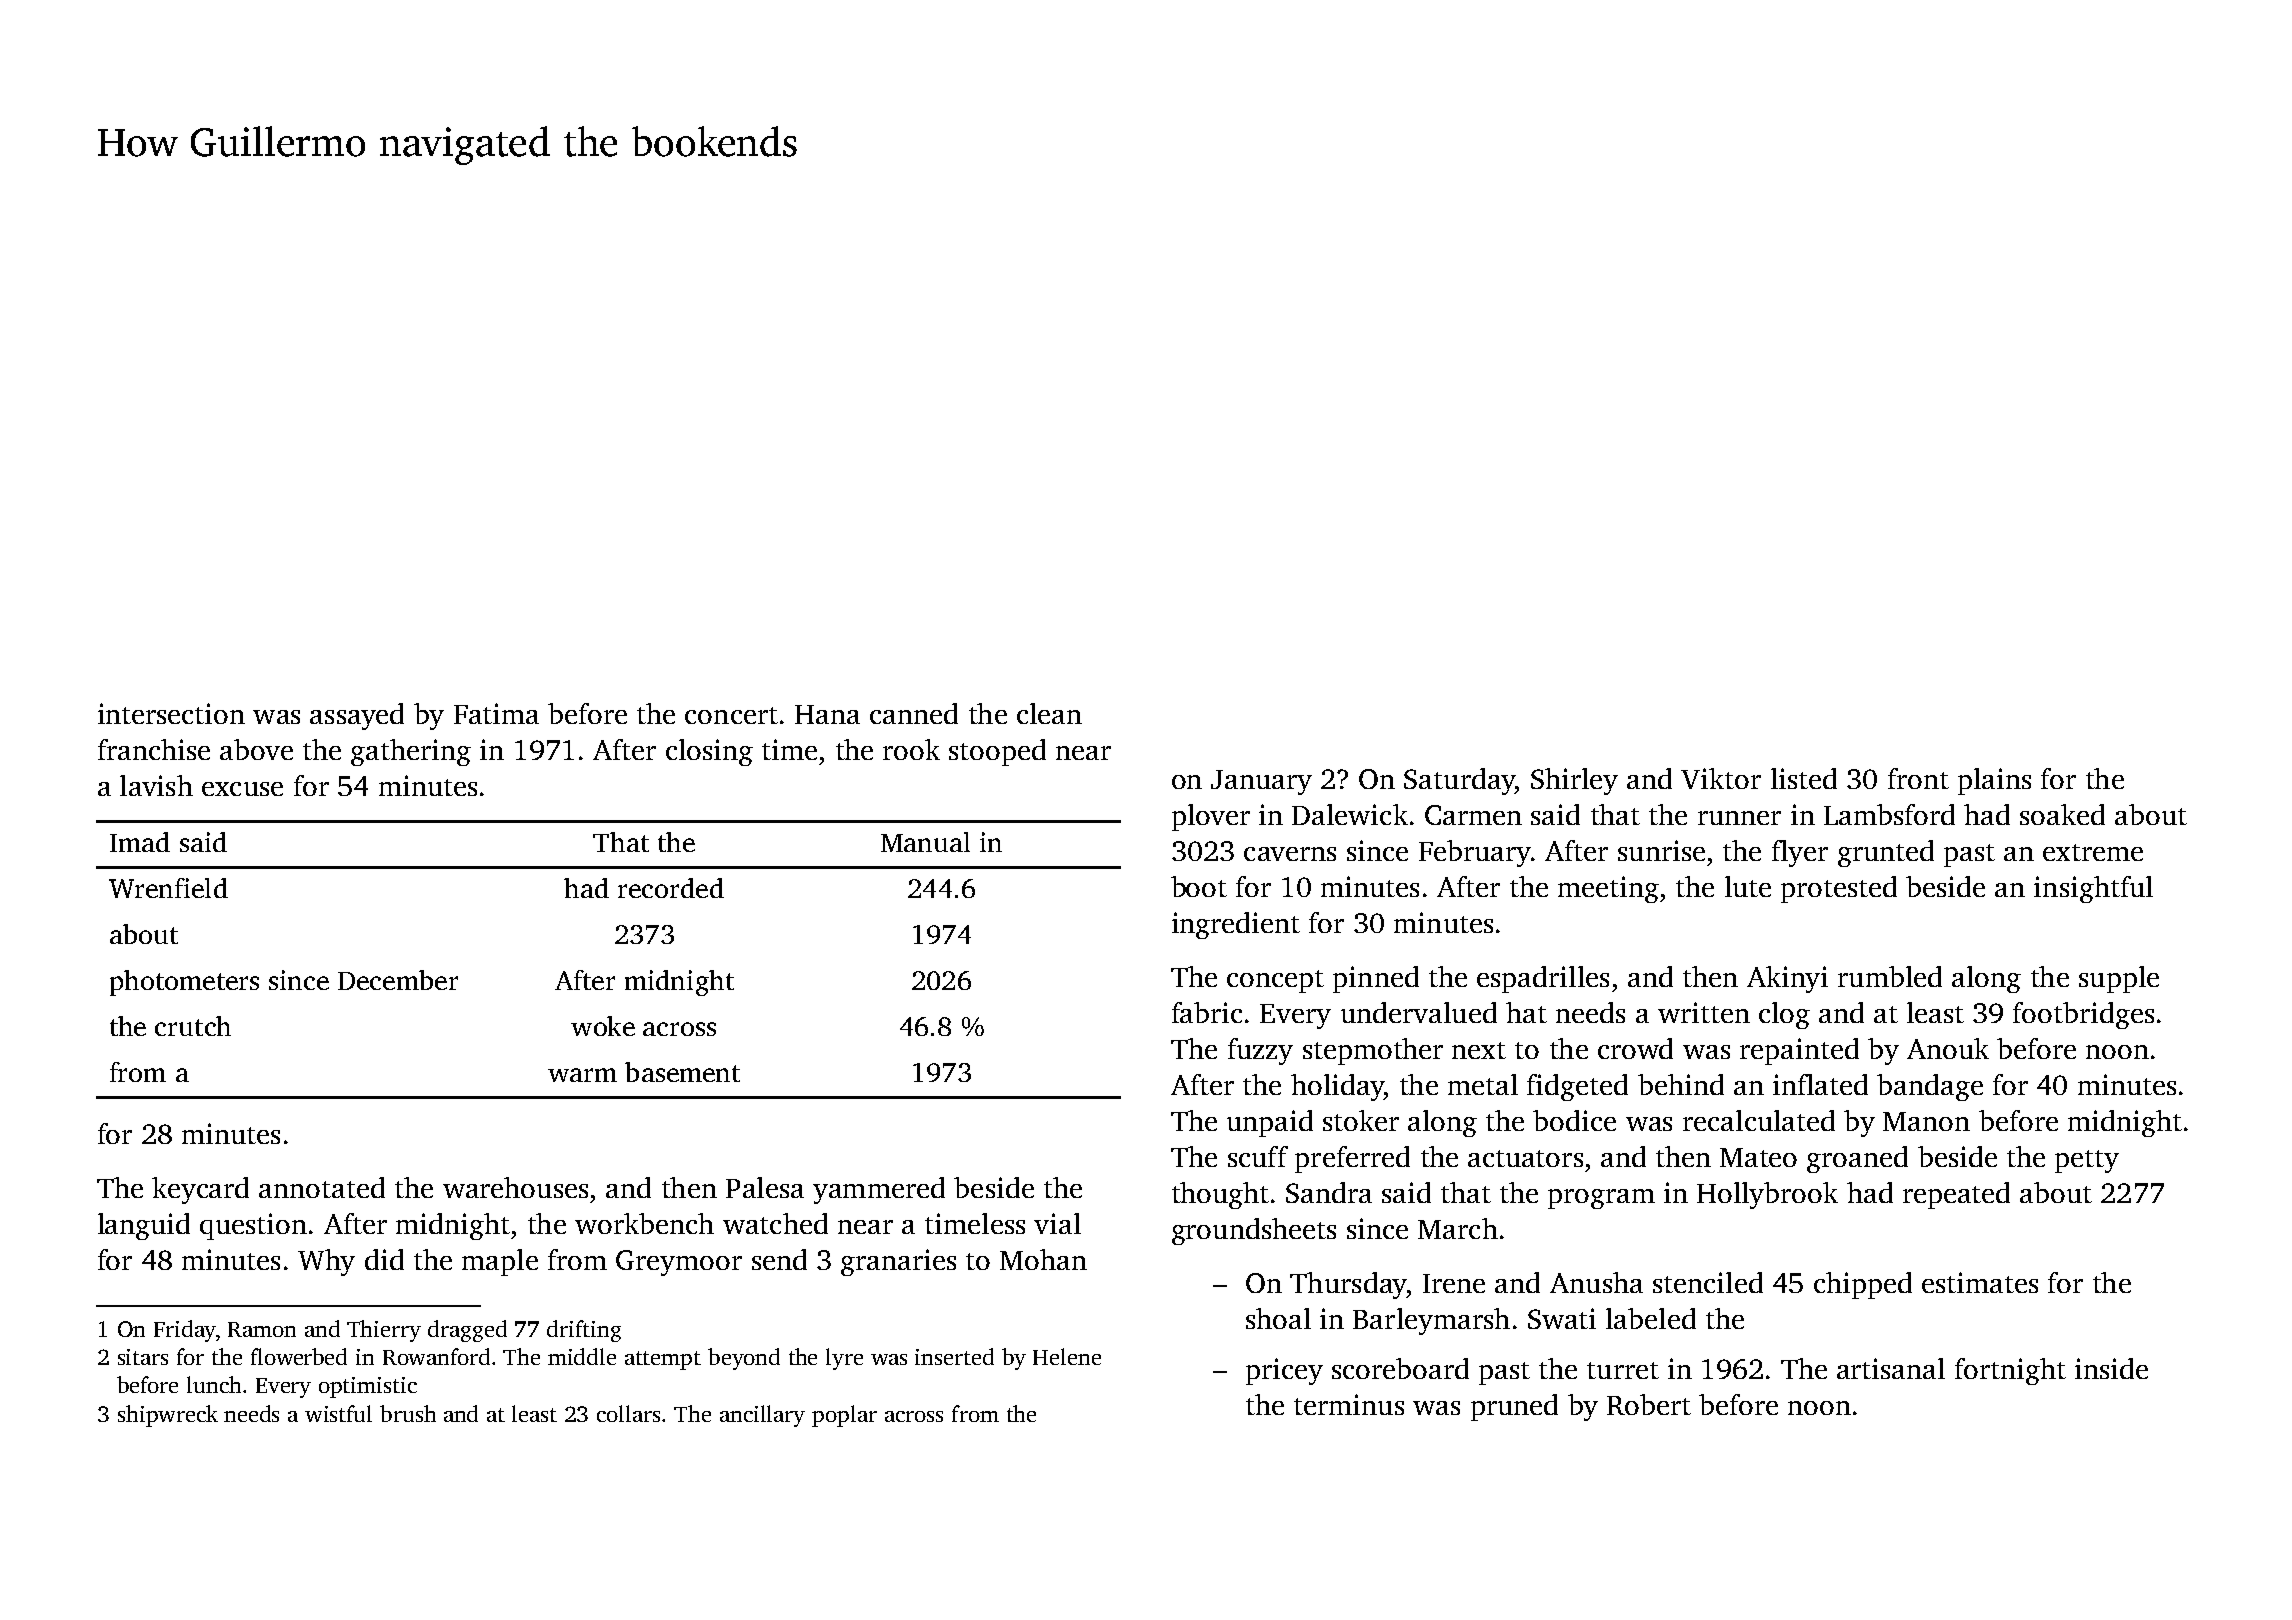 This screenshot has height=1620, width=2292. Describe the element at coordinates (603, 1026) in the screenshot. I see `woke` at that location.
